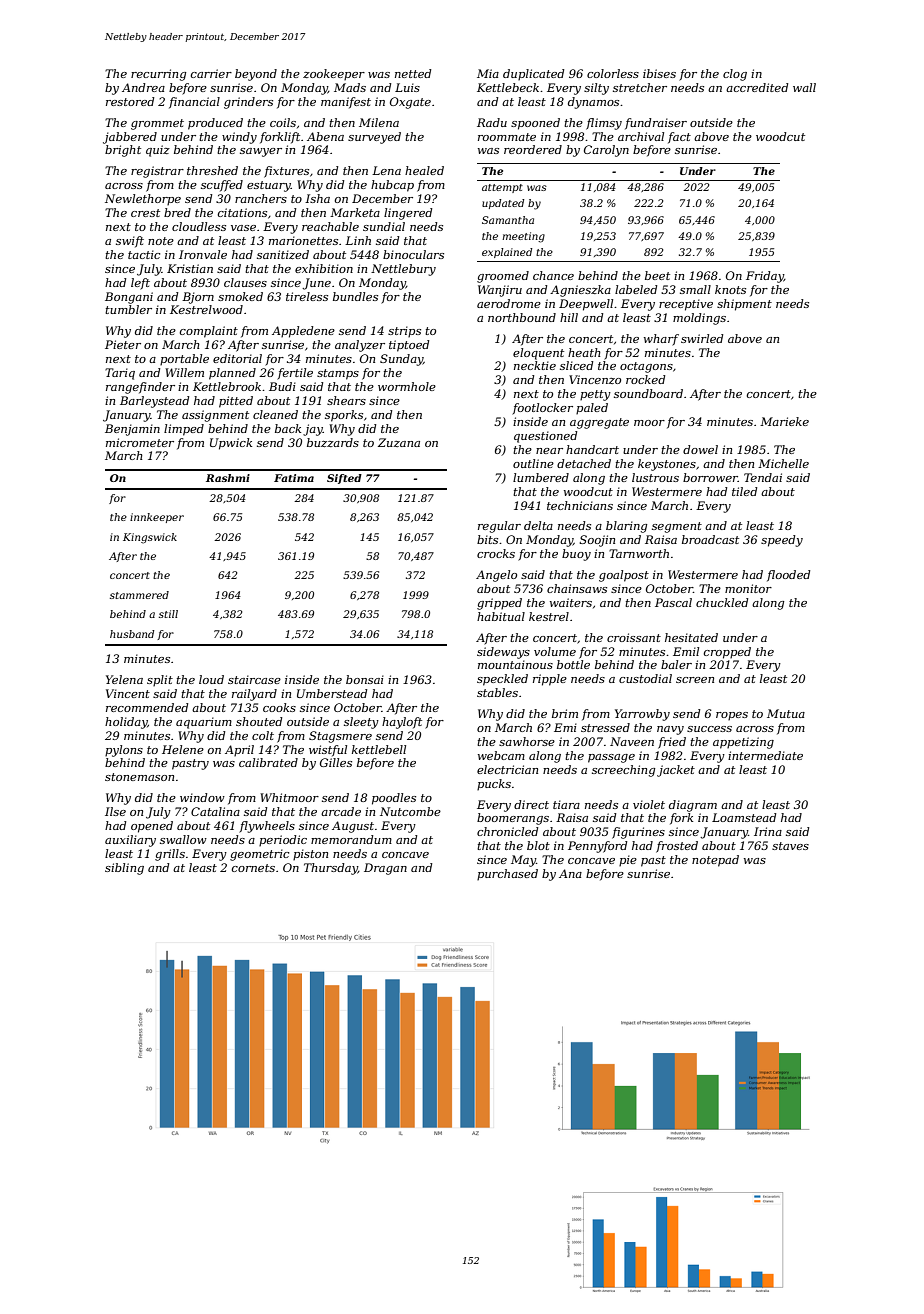 Image resolution: width=924 pixels, height=1314 pixels. Describe the element at coordinates (659, 73) in the screenshot. I see `ibises` at that location.
